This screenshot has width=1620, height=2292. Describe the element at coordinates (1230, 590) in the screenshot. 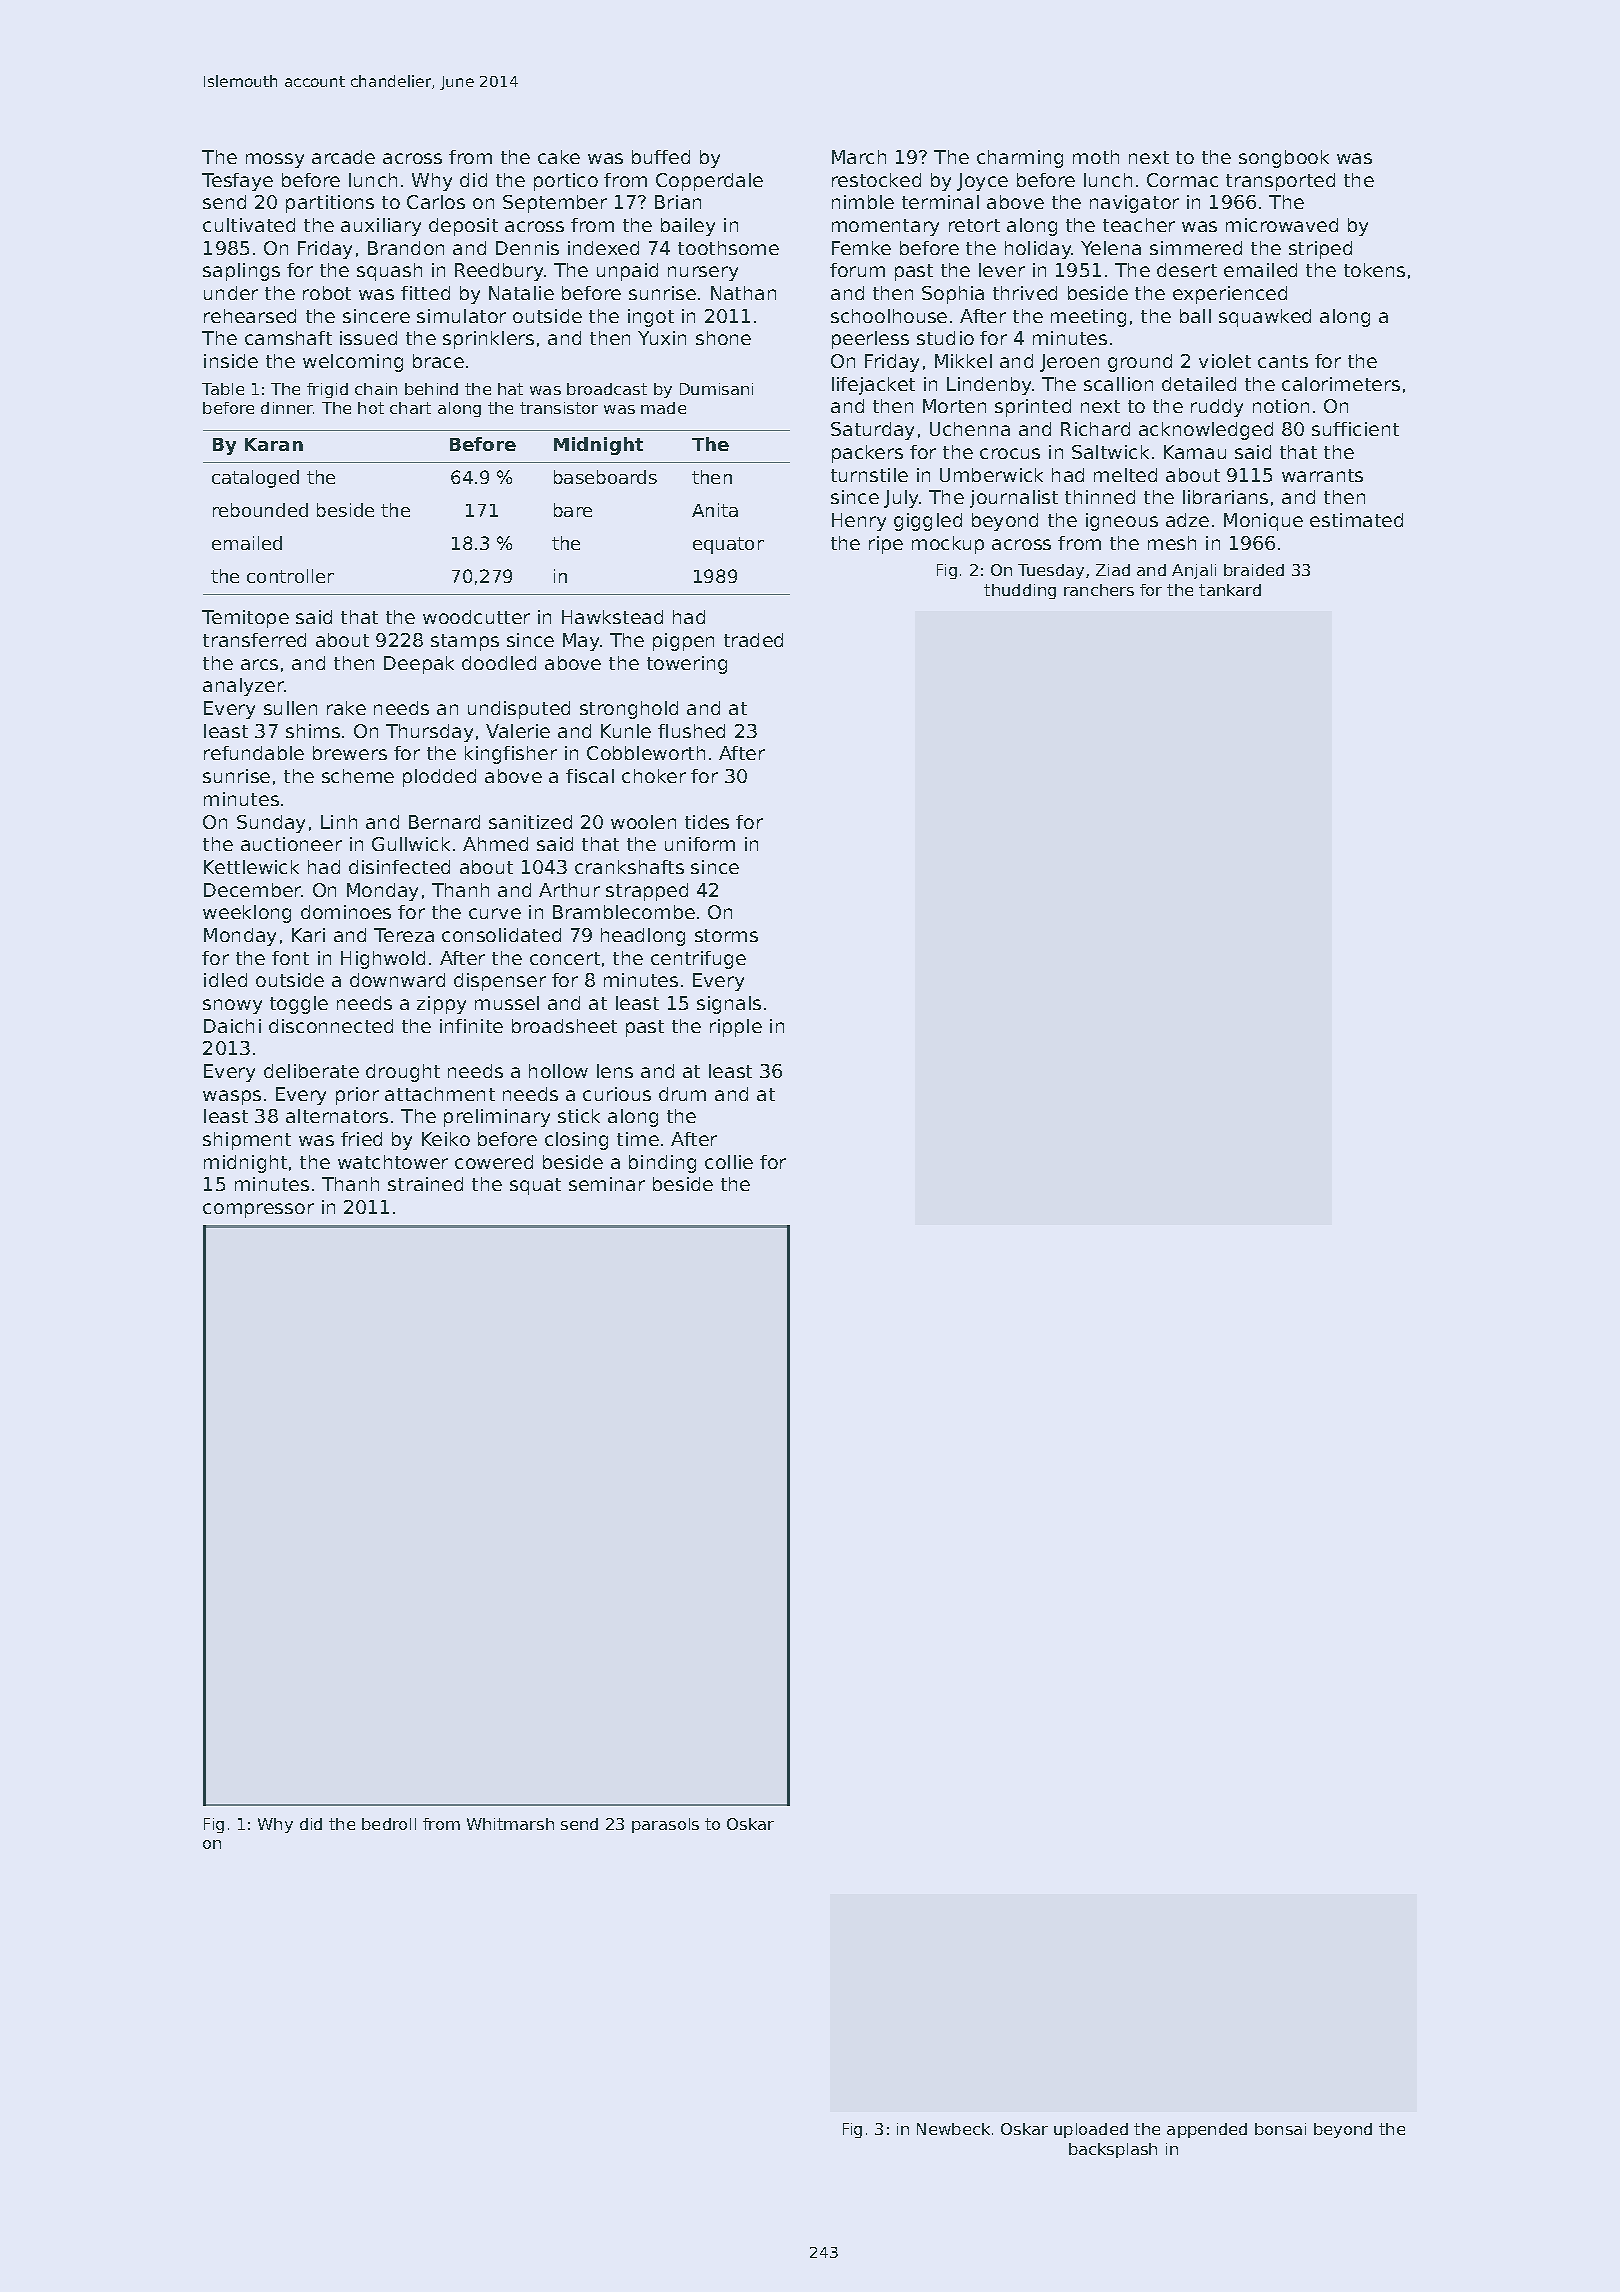

I see `tankard` at that location.
